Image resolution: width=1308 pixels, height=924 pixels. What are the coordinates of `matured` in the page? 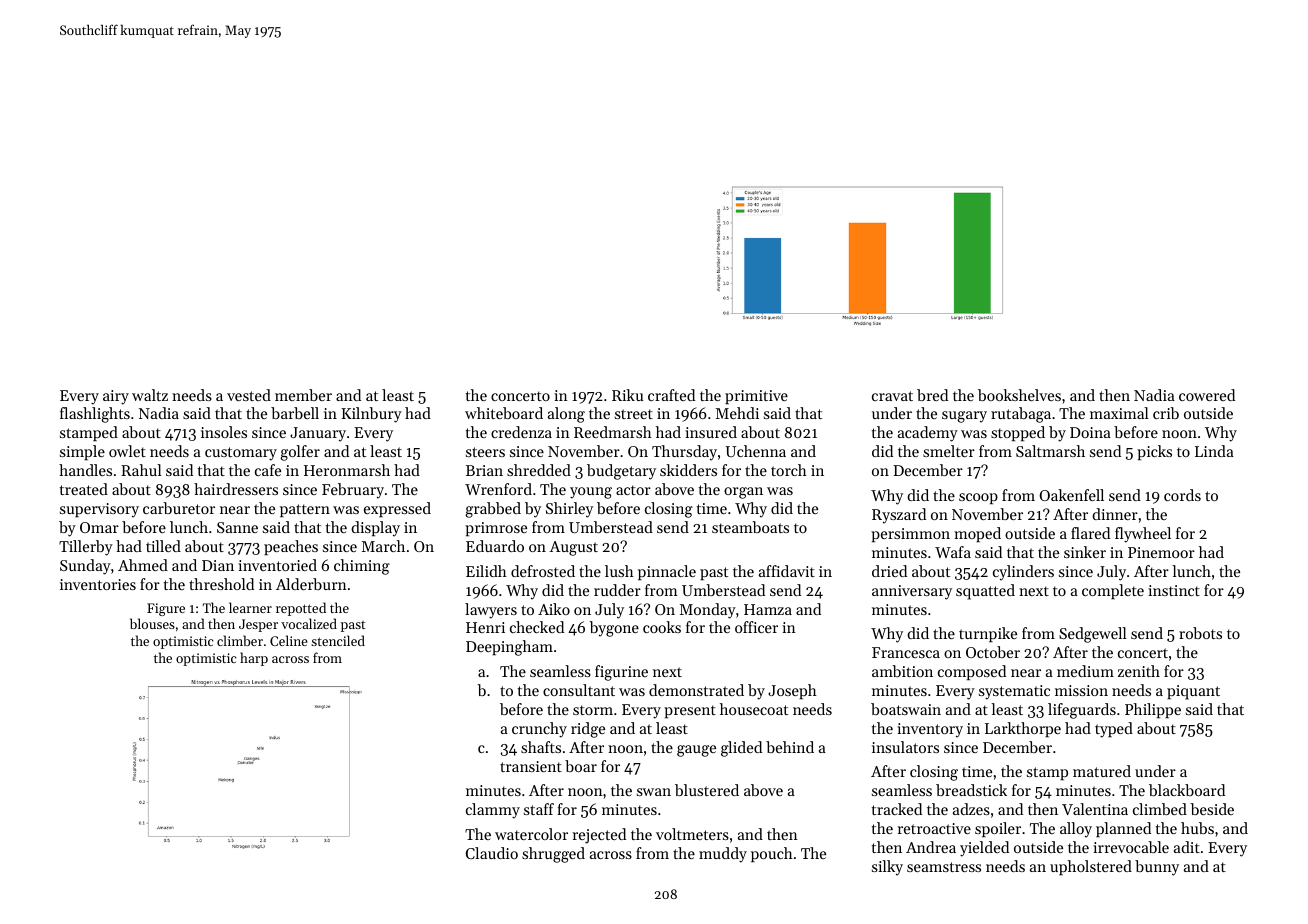 It's located at (1102, 771).
